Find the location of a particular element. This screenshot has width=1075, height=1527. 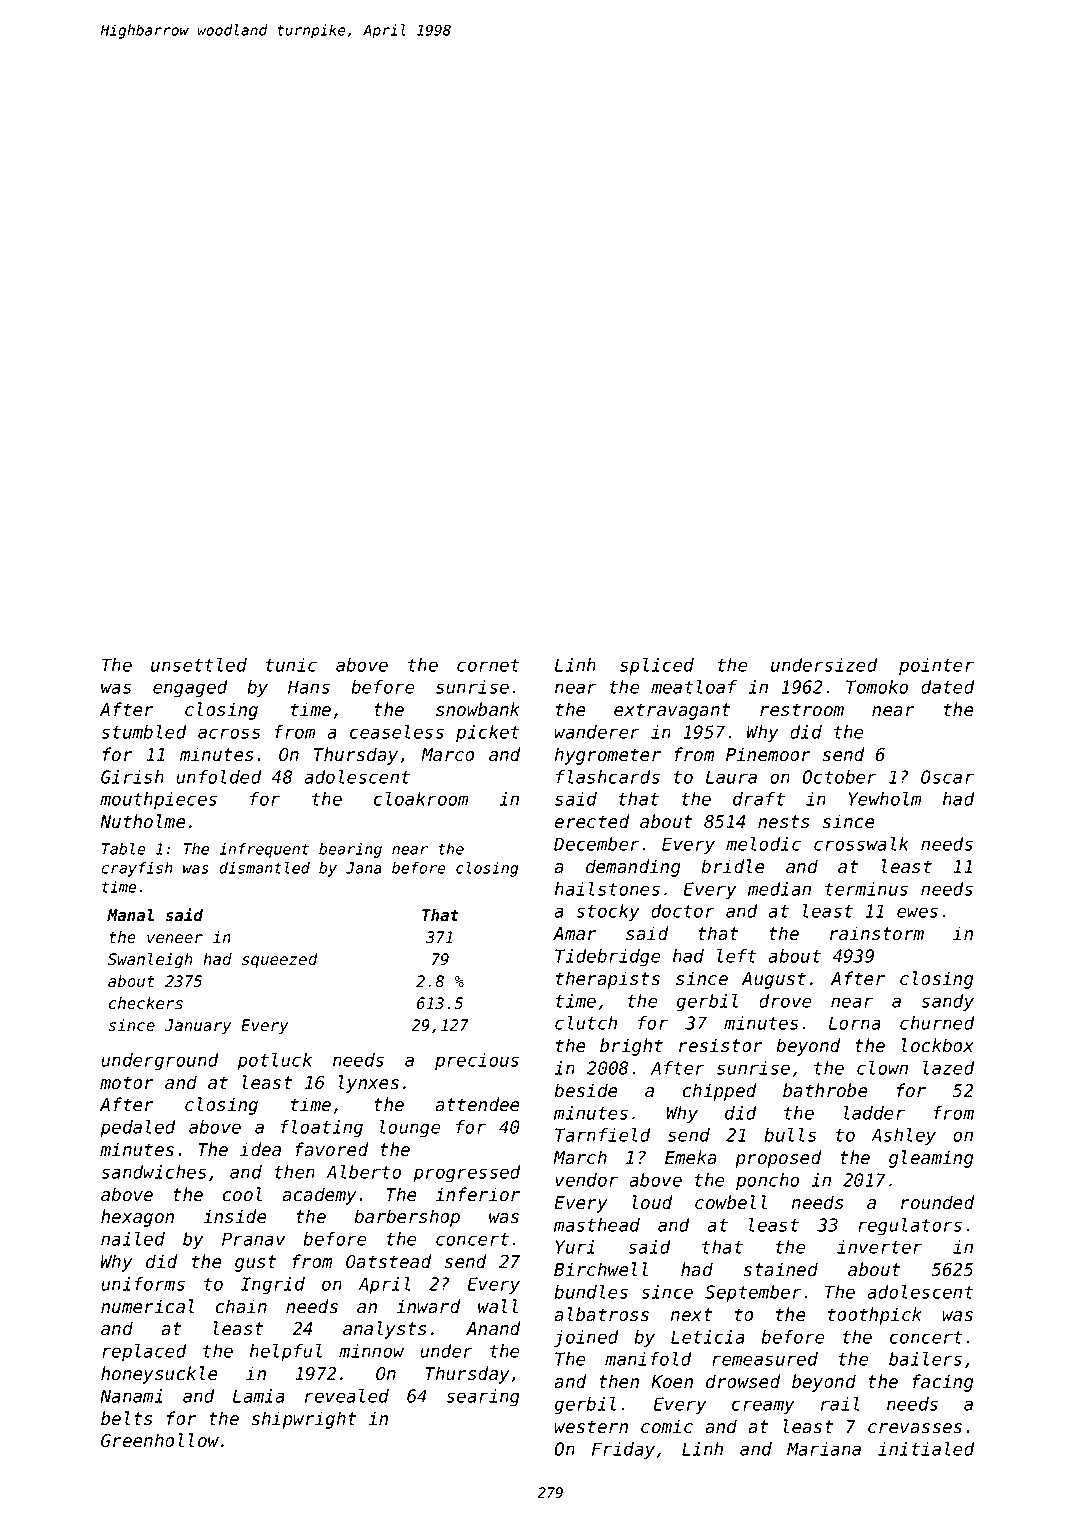

albatross is located at coordinates (601, 1314).
